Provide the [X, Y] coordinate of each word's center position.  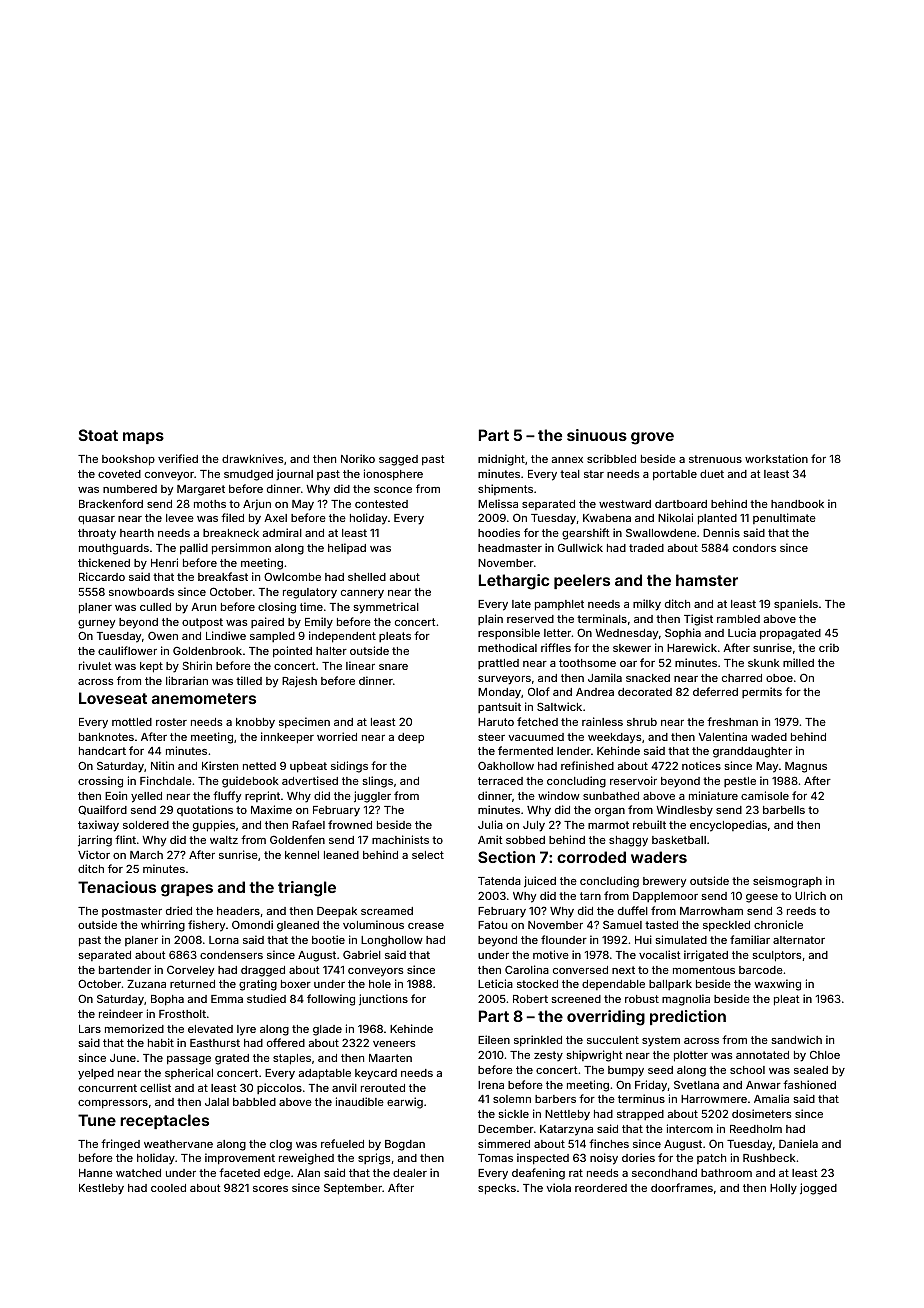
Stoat [98, 435]
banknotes [106, 737]
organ [610, 812]
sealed [811, 1070]
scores [270, 1189]
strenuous [715, 459]
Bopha [167, 1000]
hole [380, 984]
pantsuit [499, 707]
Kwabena [607, 518]
